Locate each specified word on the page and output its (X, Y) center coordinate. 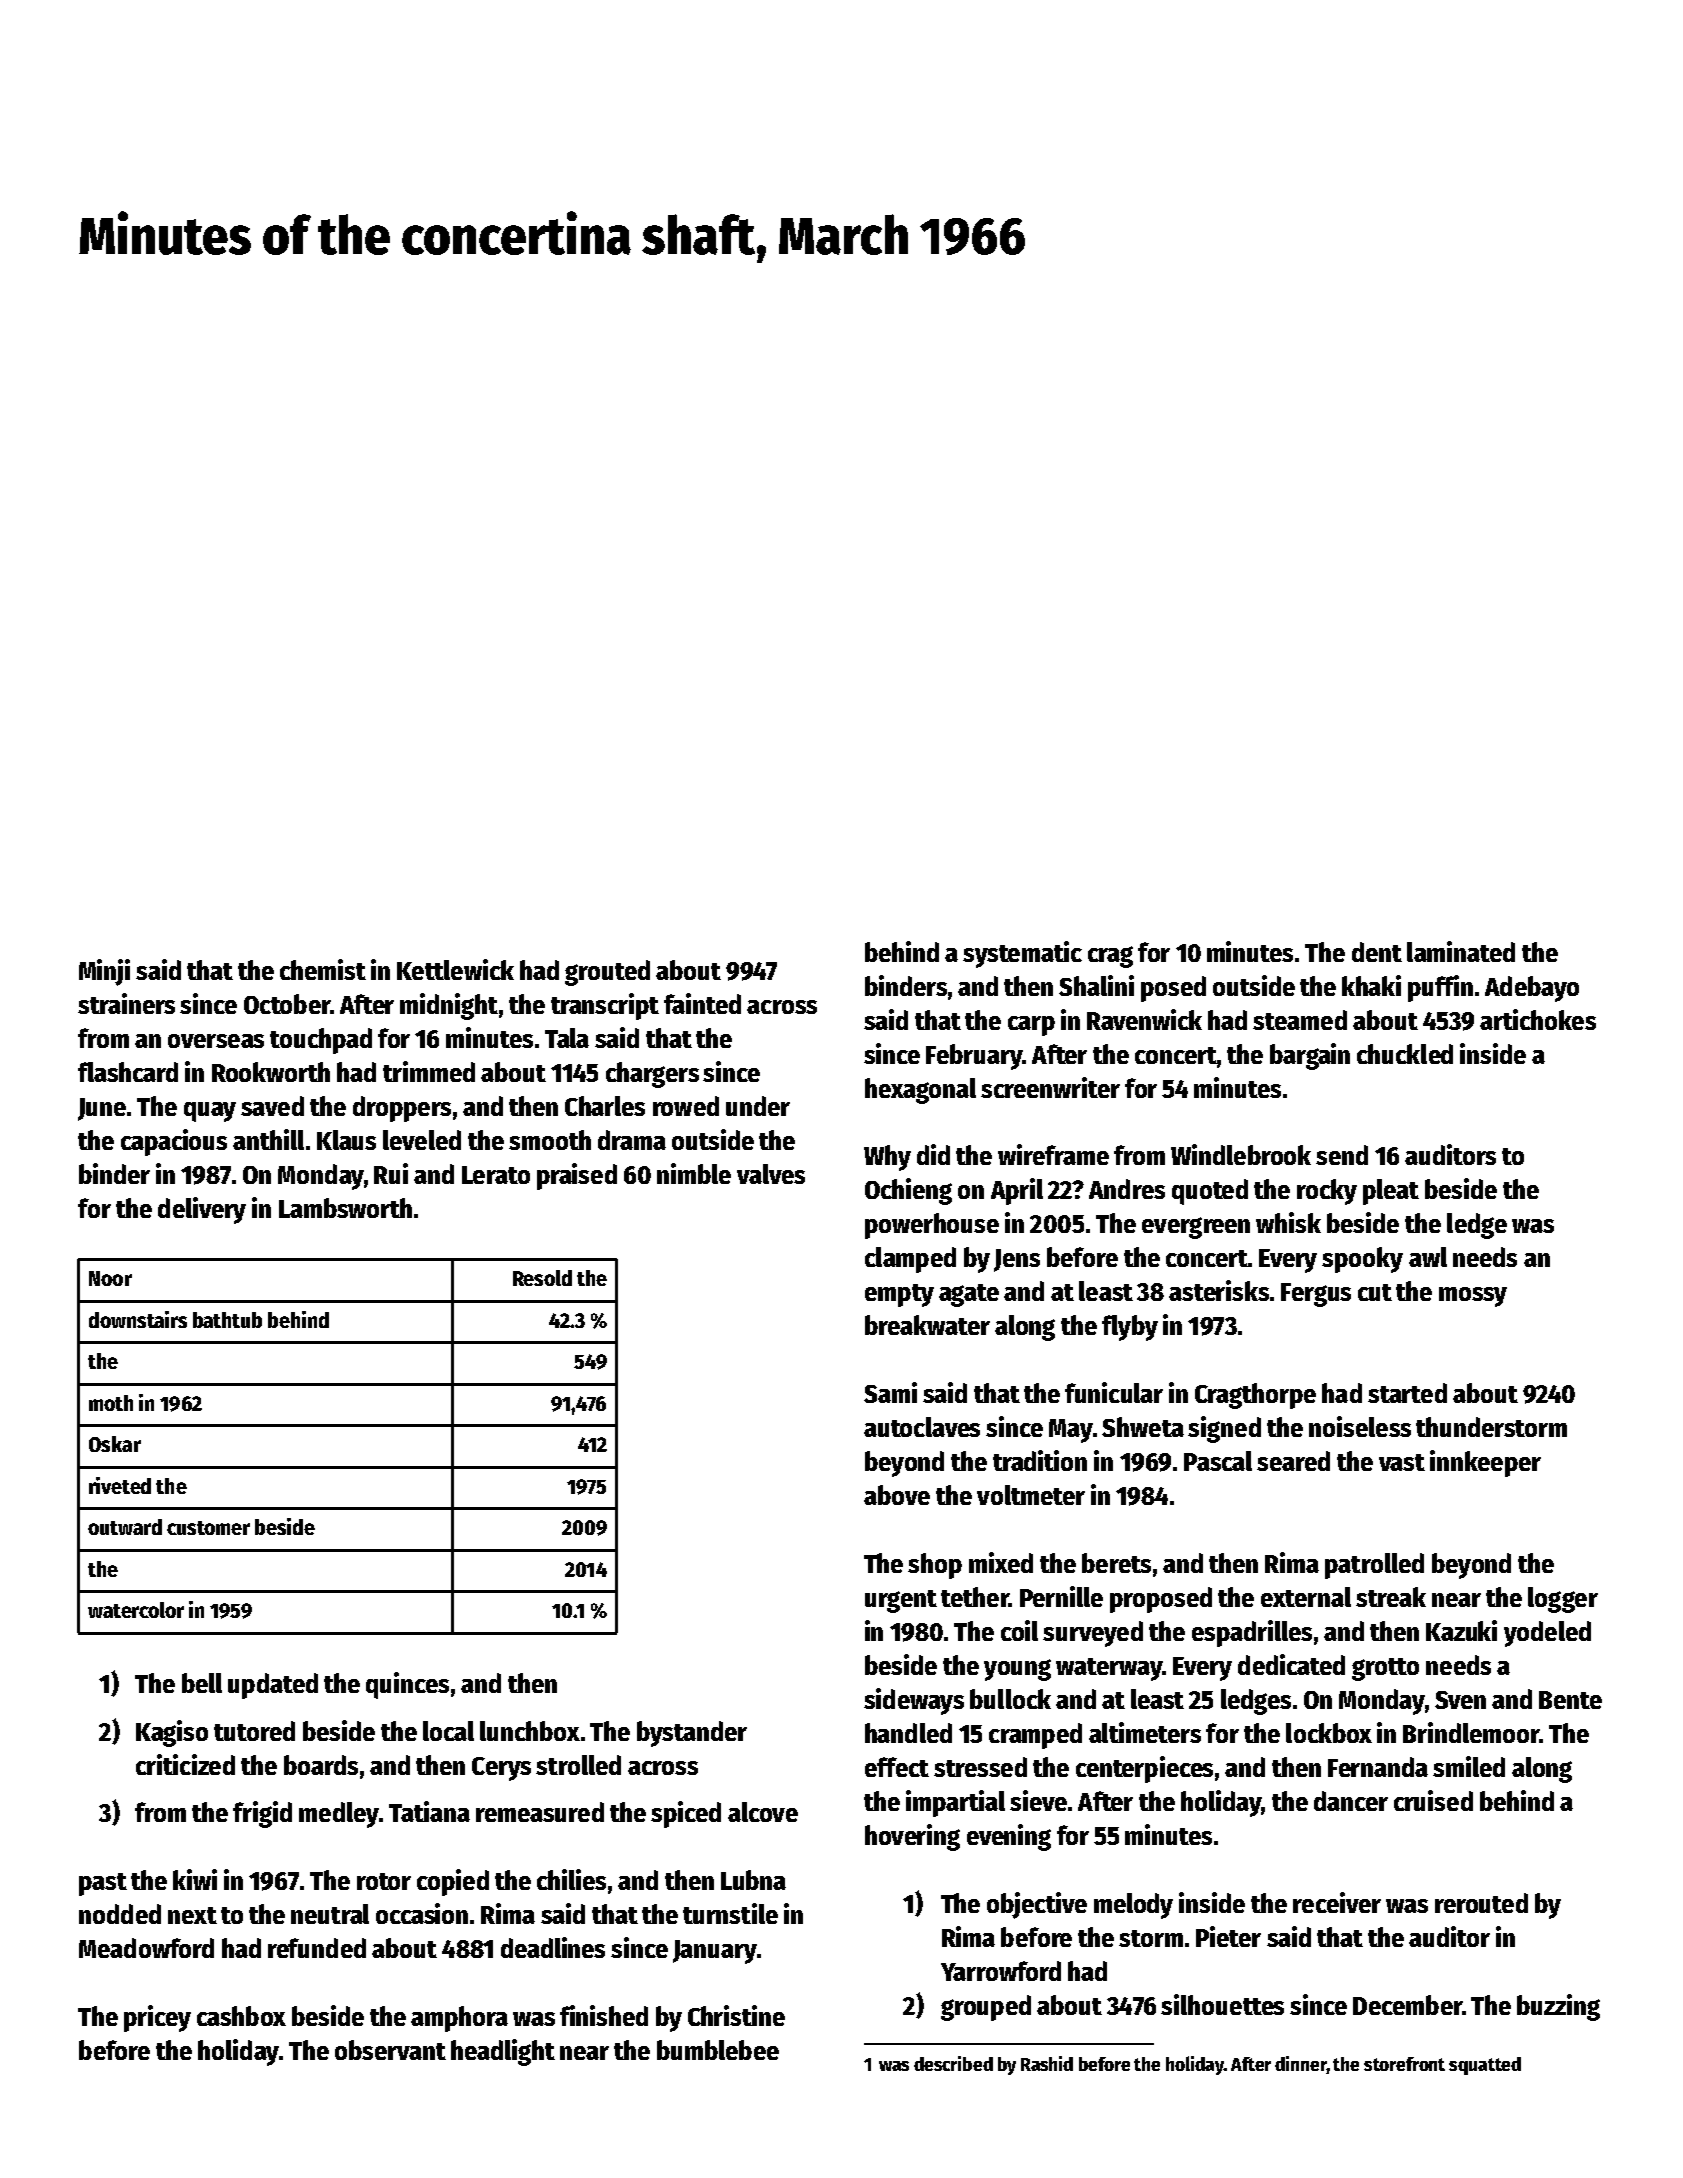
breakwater (927, 1325)
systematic (1022, 954)
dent (1377, 952)
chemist (323, 969)
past (103, 1884)
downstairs (138, 1319)
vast (1402, 1462)
